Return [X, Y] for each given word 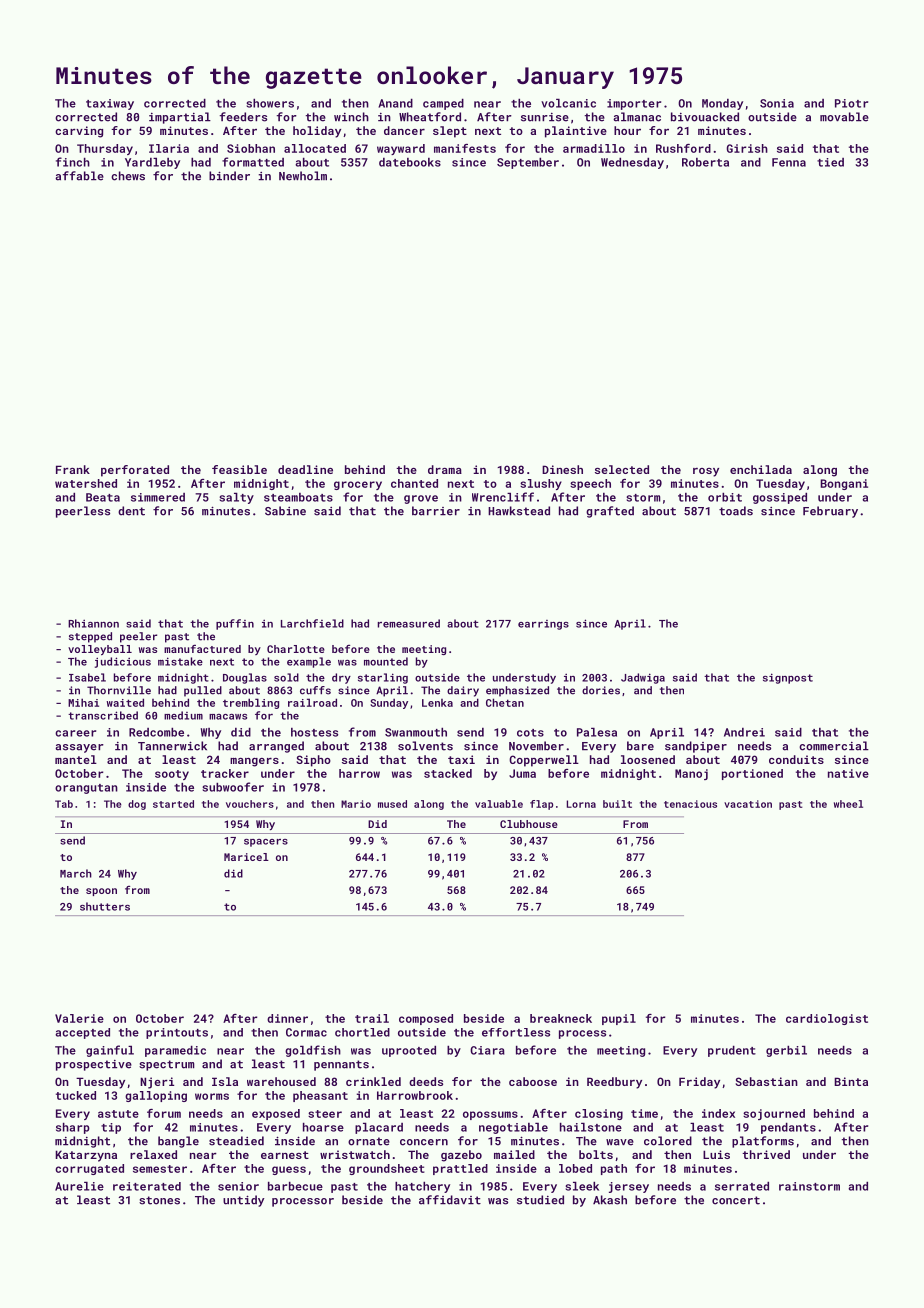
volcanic [568, 103]
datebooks [410, 162]
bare [640, 746]
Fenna [789, 162]
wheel [848, 804]
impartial [180, 118]
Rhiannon [93, 623]
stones [159, 1200]
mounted [386, 661]
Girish [747, 148]
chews [128, 176]
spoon [101, 892]
